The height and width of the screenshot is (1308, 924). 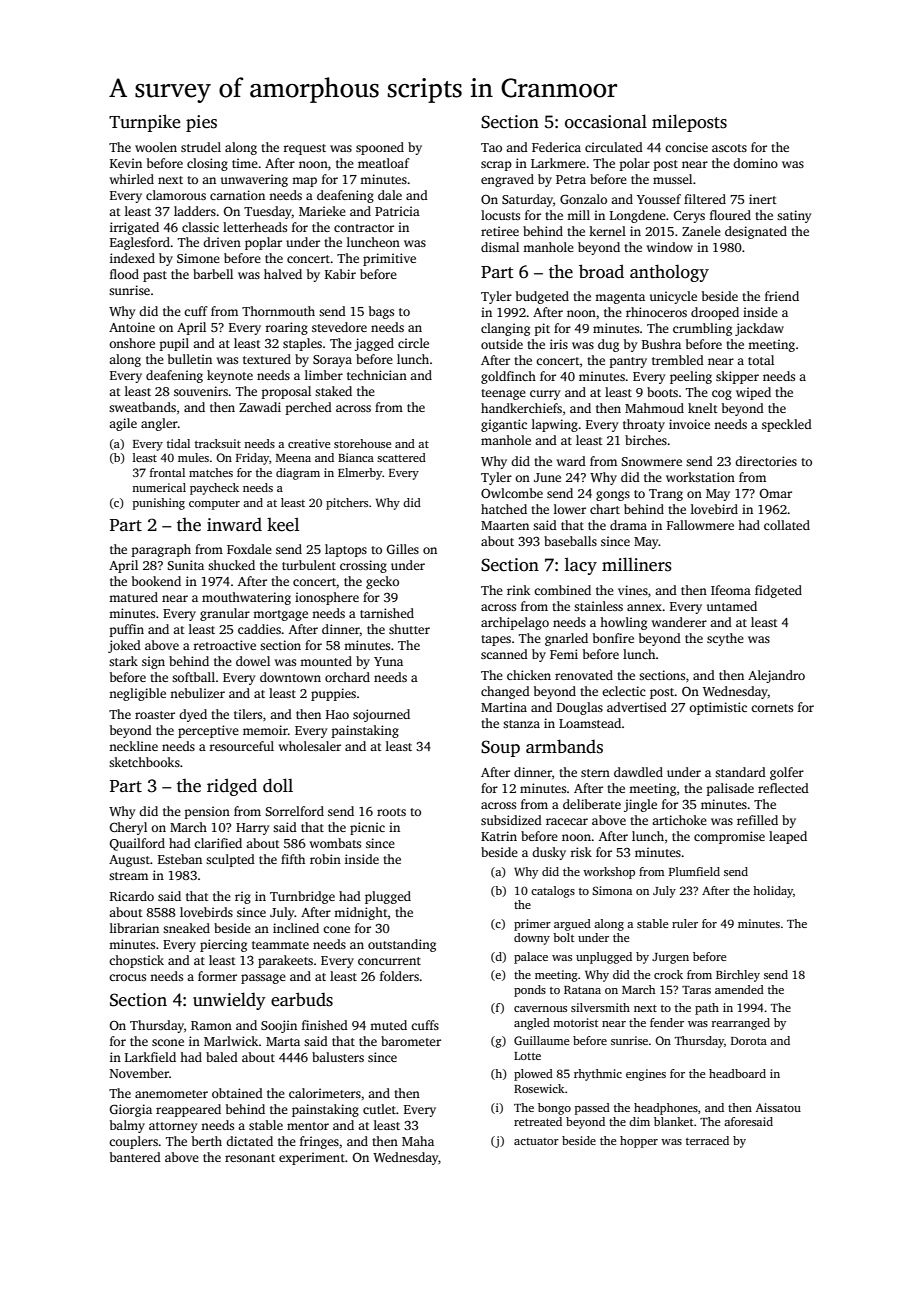 I want to click on strudel, so click(x=201, y=147).
